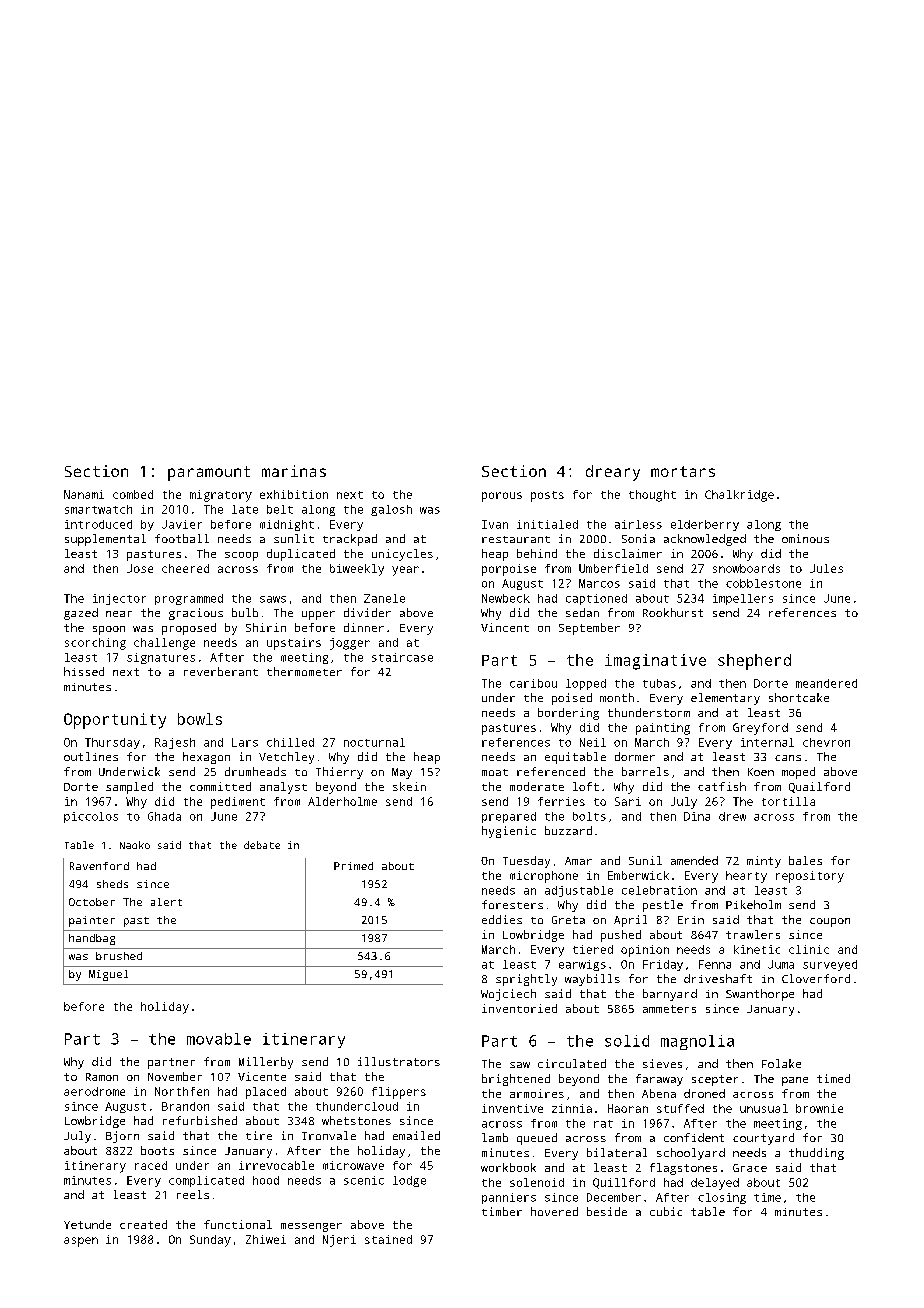  Describe the element at coordinates (572, 699) in the screenshot. I see `poised` at that location.
